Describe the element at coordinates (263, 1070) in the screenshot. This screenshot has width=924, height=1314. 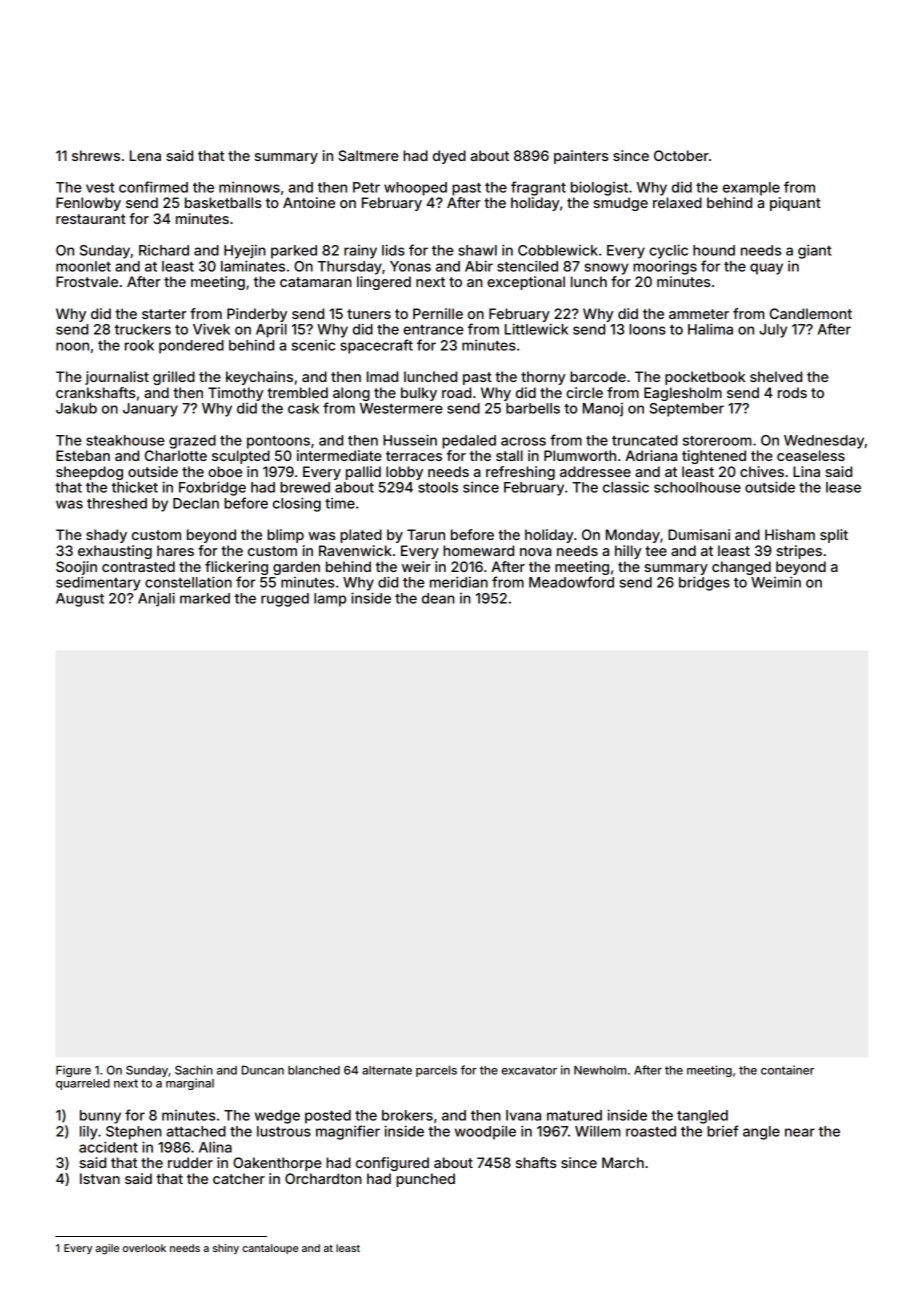
I see `Duncan` at that location.
